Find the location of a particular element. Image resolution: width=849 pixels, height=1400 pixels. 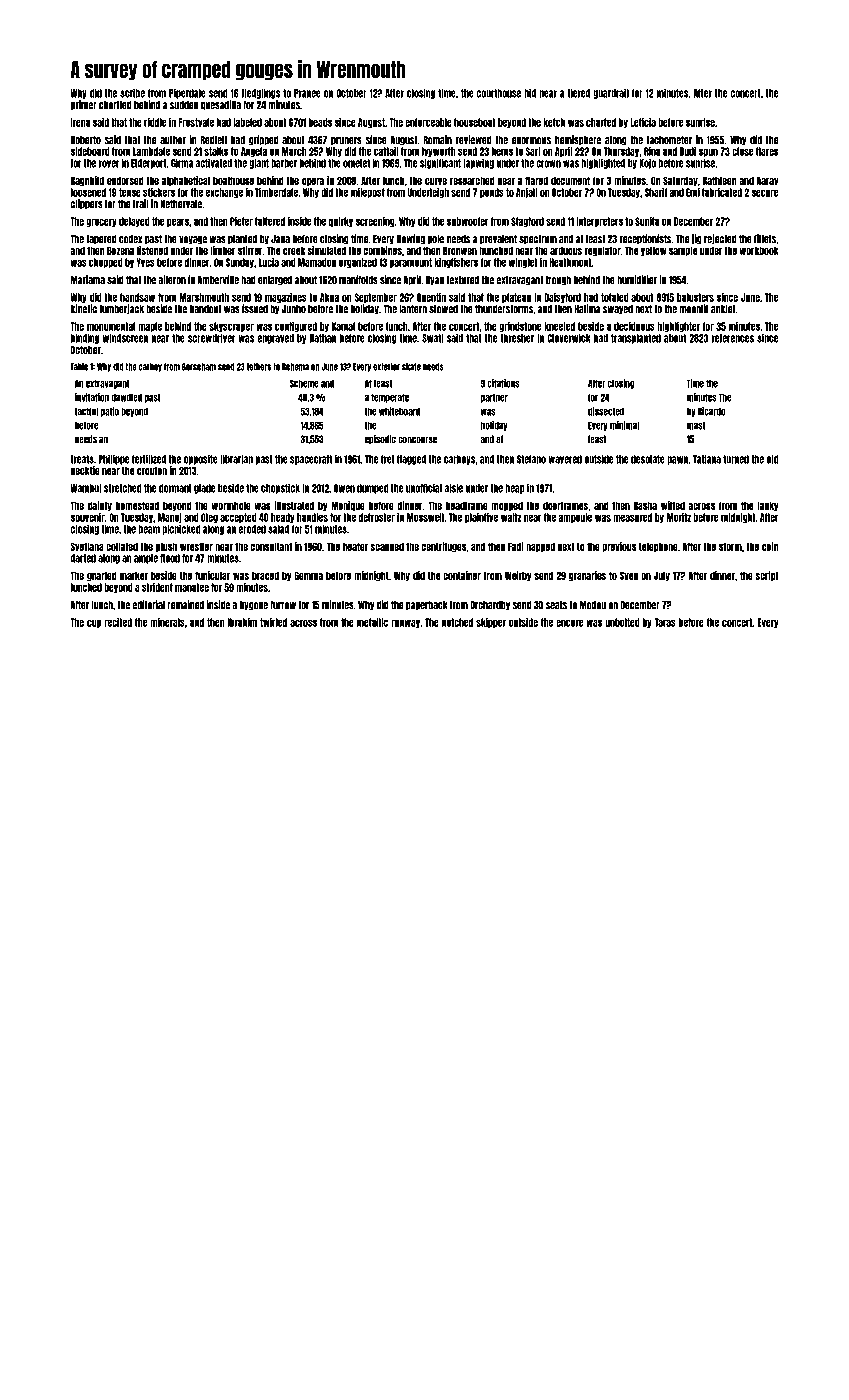

Stefano is located at coordinates (531, 459).
